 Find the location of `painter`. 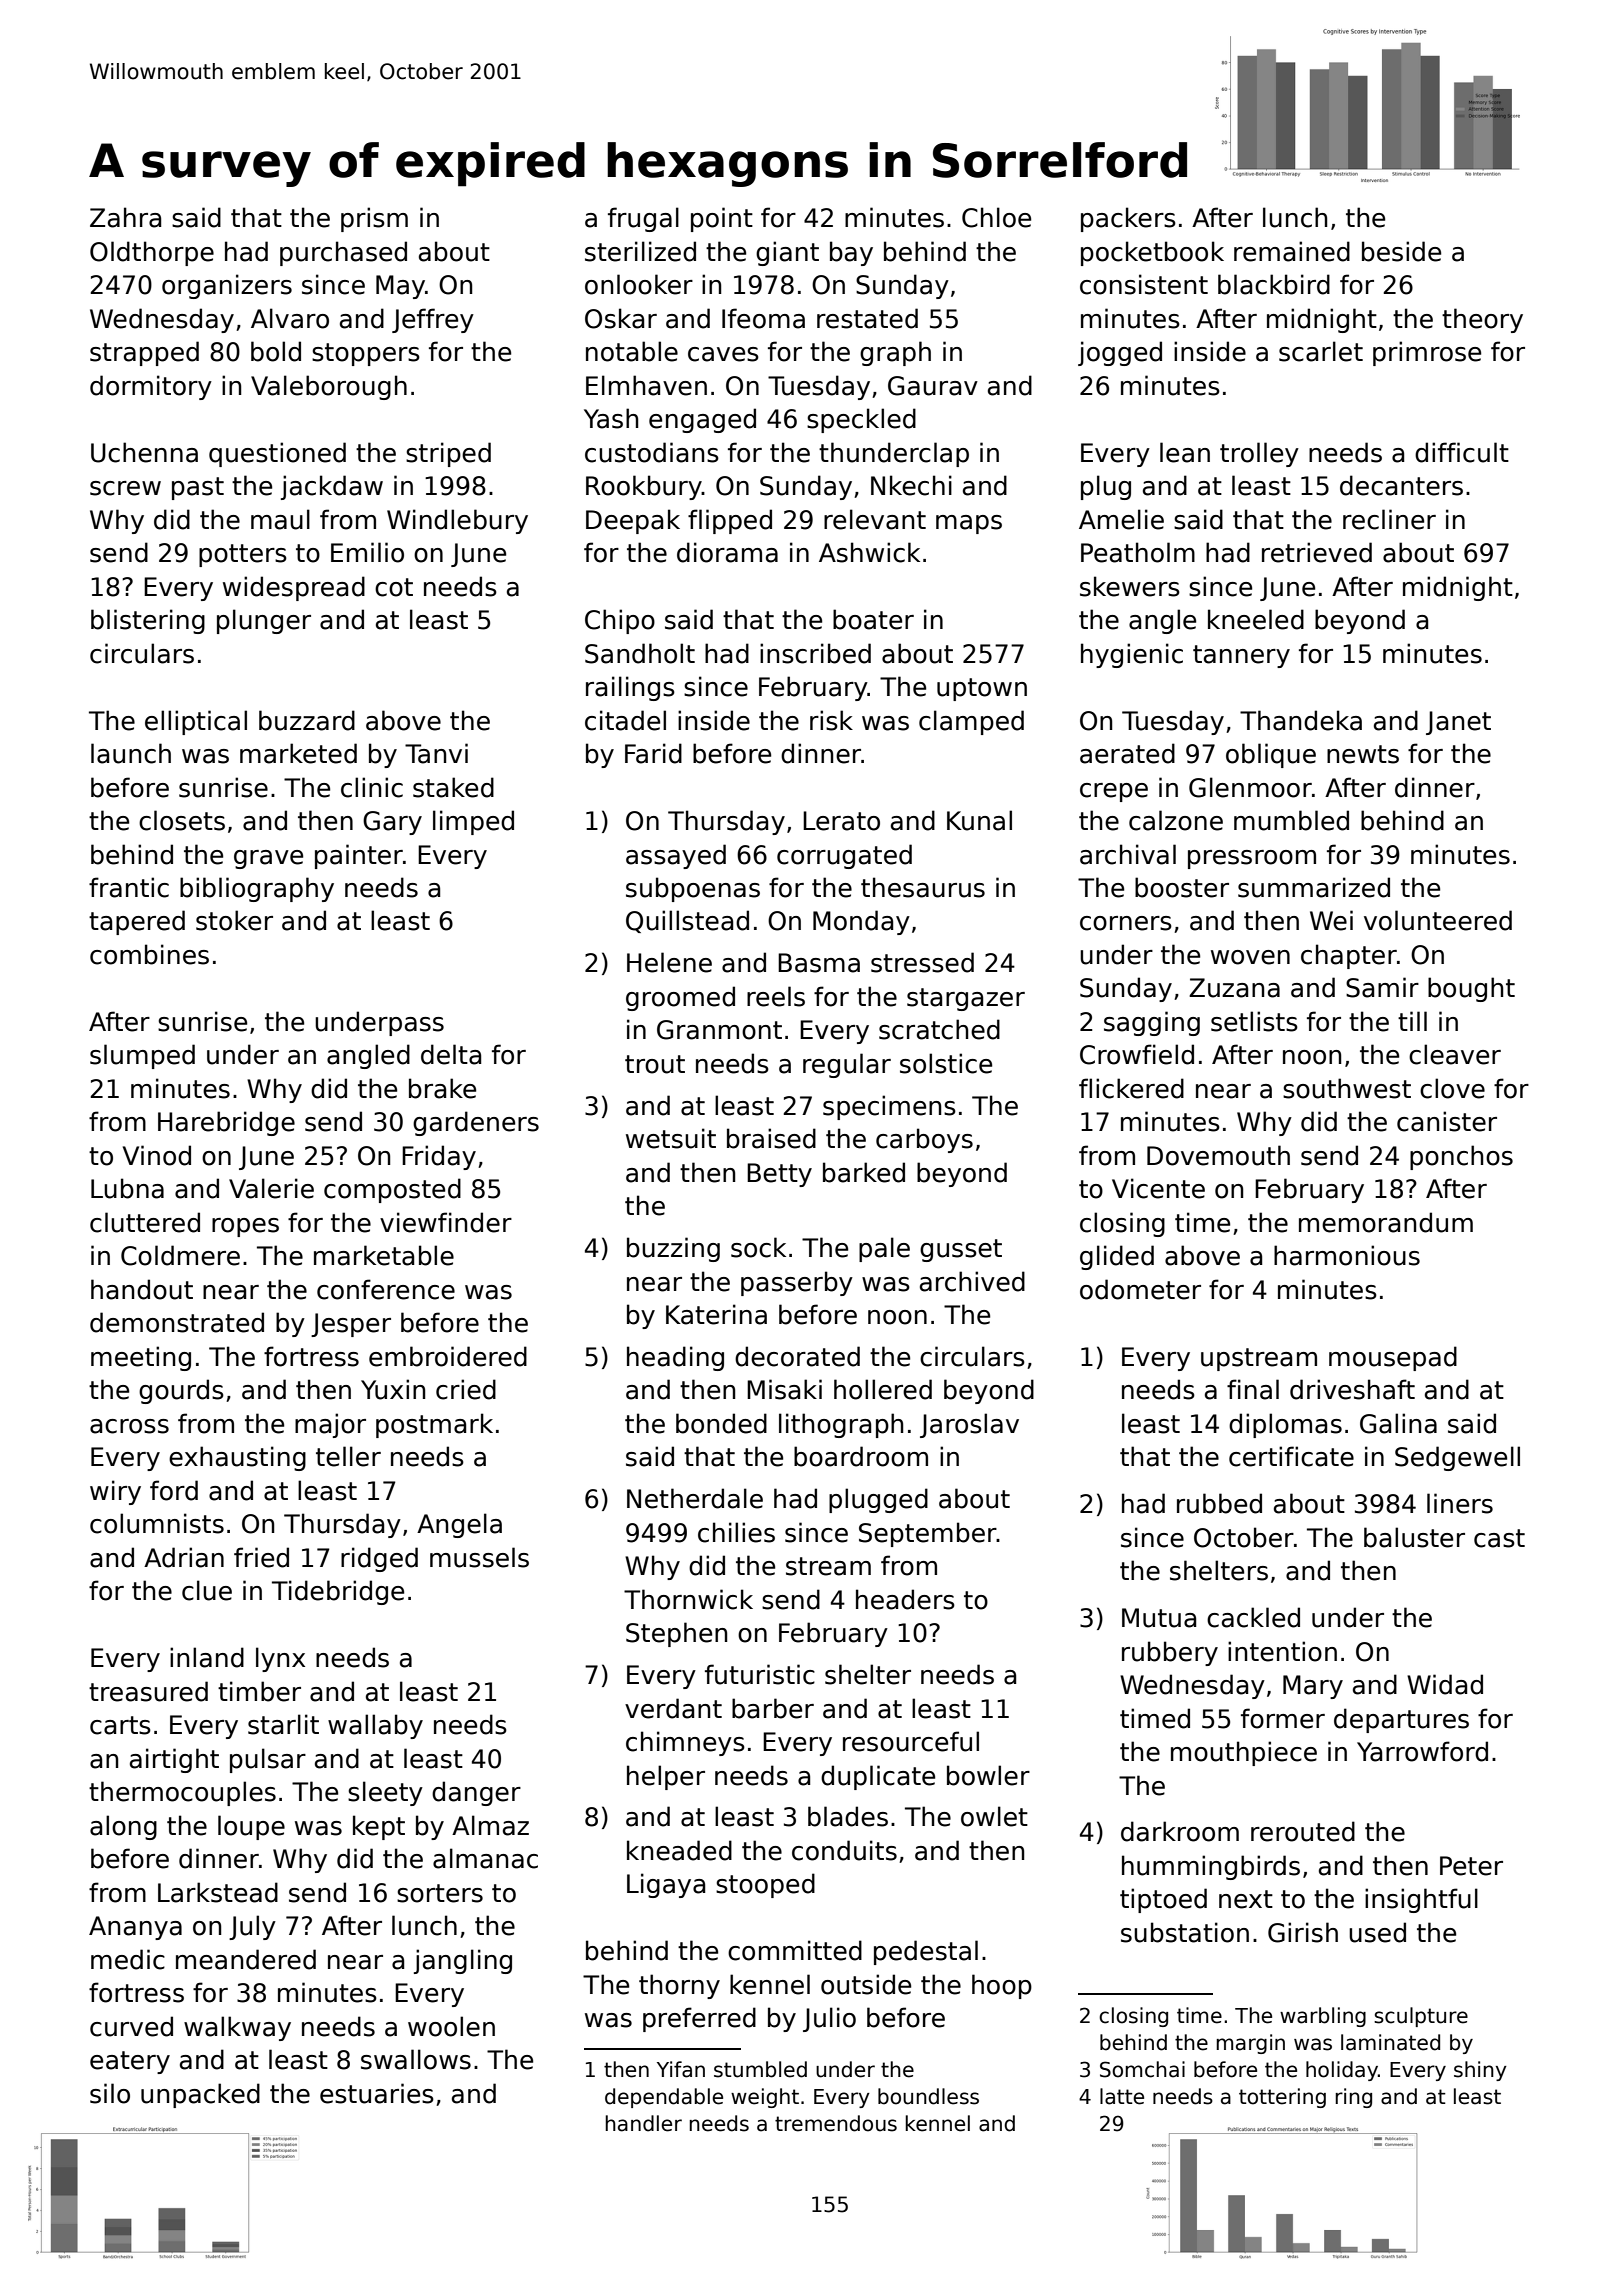

painter is located at coordinates (359, 856).
